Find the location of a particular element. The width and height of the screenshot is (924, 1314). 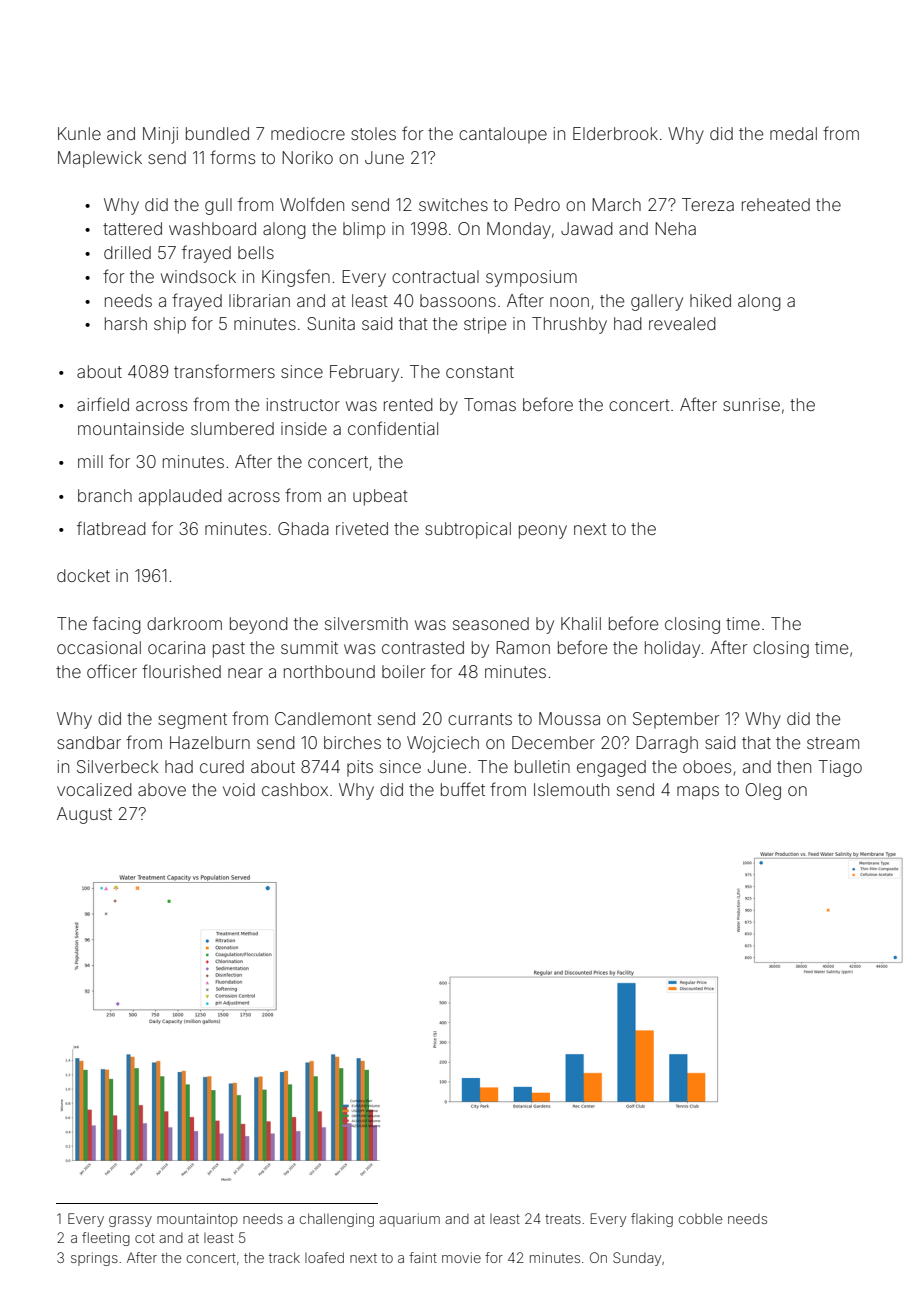

Sunita is located at coordinates (331, 323).
